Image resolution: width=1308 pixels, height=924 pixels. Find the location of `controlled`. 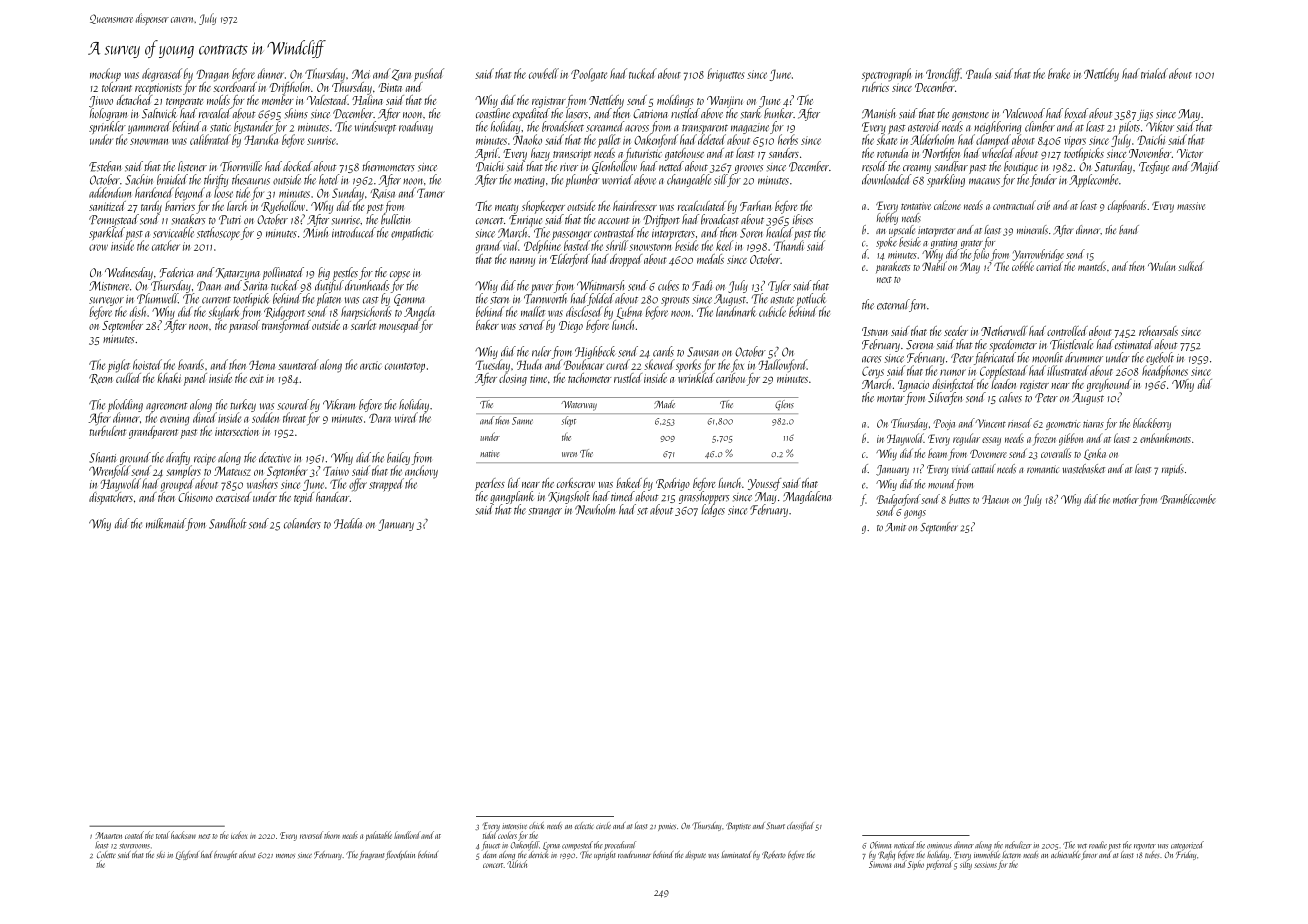

controlled is located at coordinates (1067, 331).
